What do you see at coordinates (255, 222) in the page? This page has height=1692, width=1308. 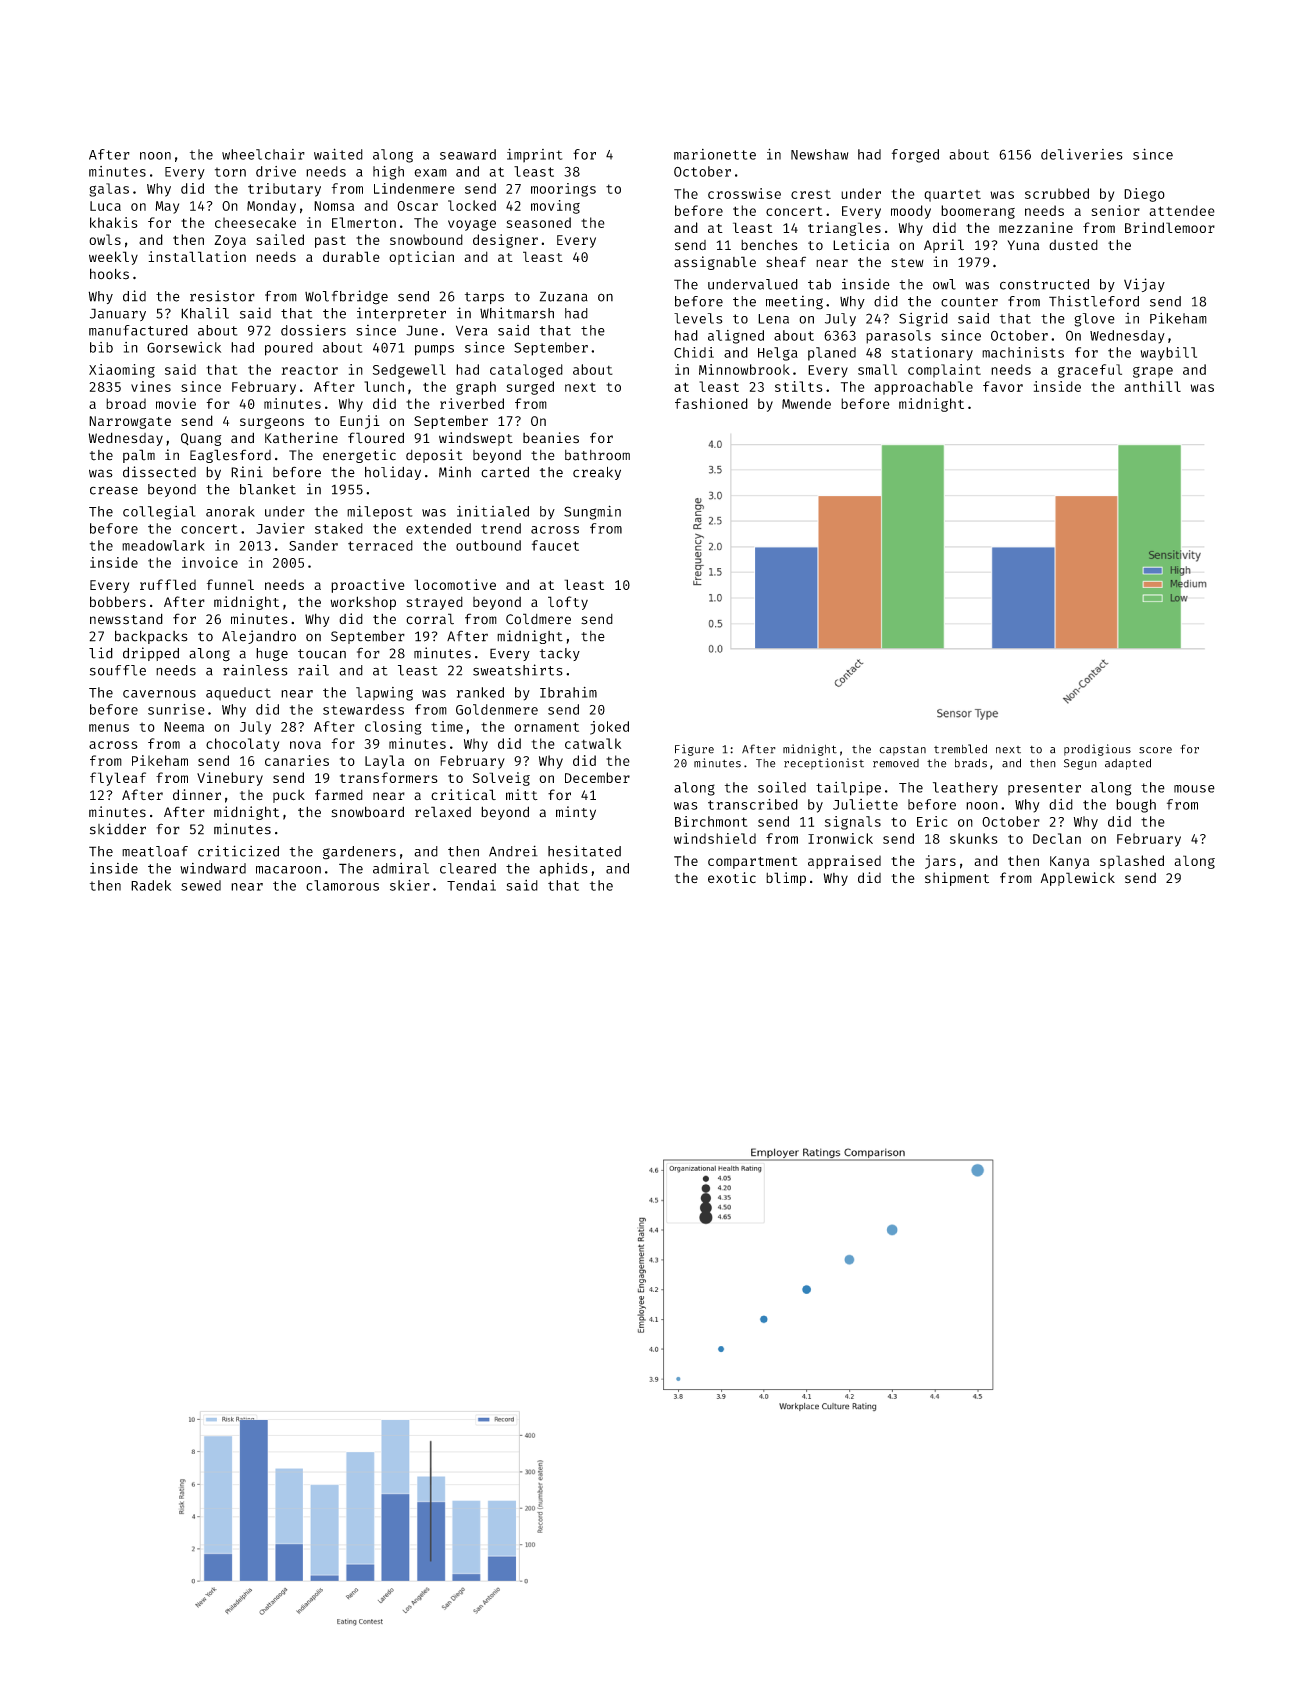 I see `cheesecake` at bounding box center [255, 222].
